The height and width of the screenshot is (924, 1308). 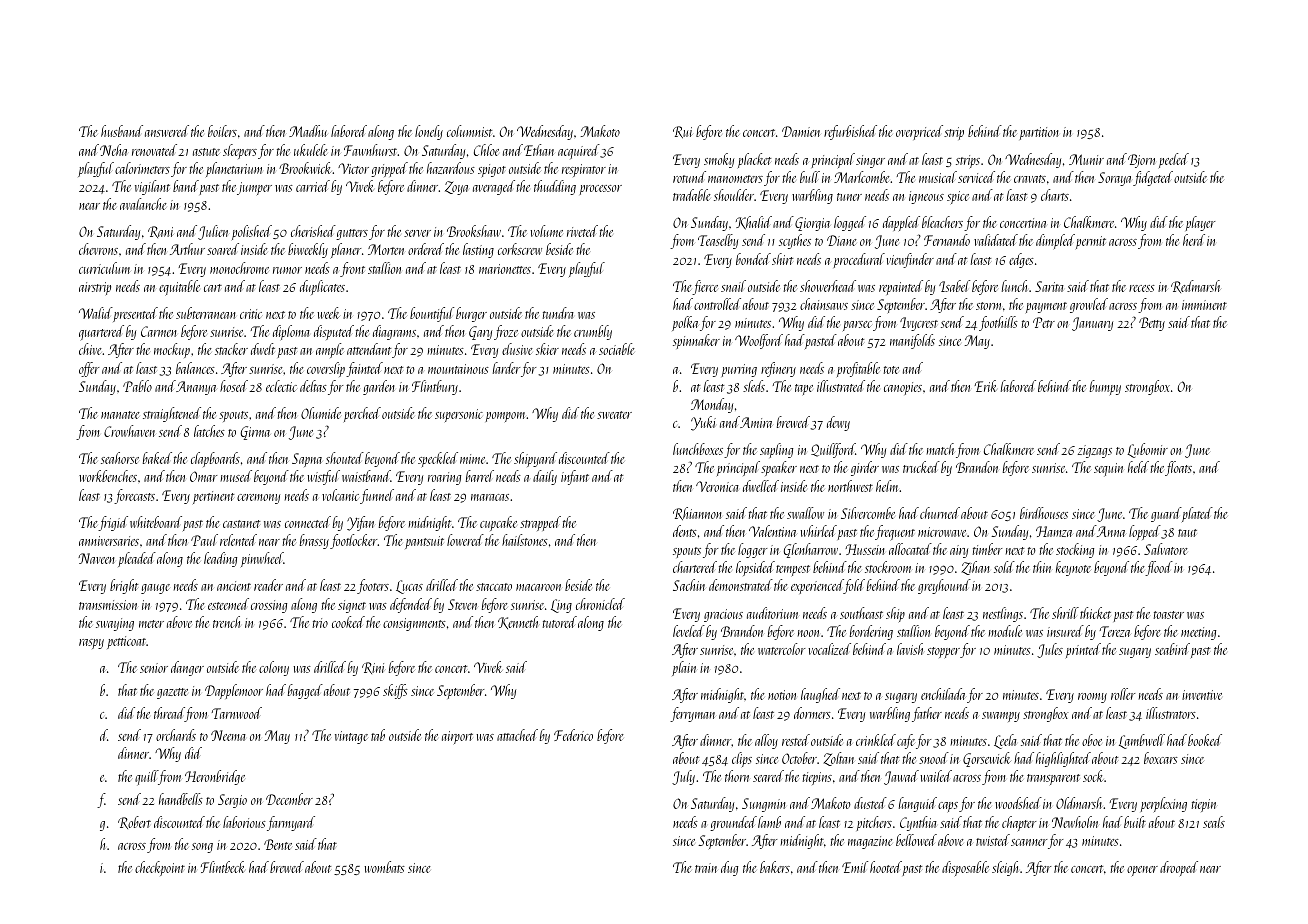 What do you see at coordinates (203, 476) in the screenshot?
I see `Omar` at bounding box center [203, 476].
